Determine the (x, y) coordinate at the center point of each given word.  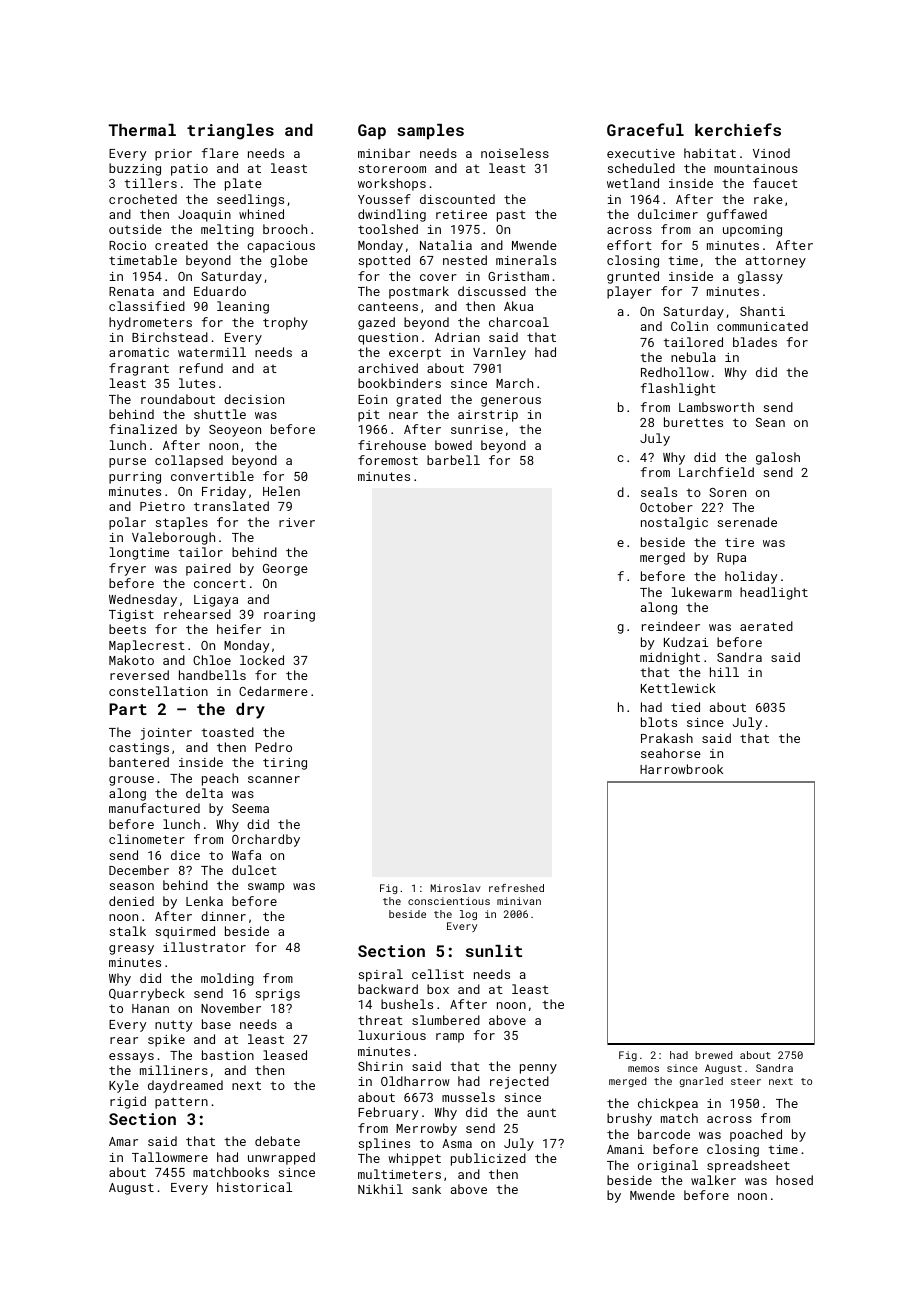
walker (713, 1180)
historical (254, 1187)
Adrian (457, 337)
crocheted (143, 199)
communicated (762, 326)
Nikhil (380, 1189)
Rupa (731, 559)
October (666, 507)
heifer (239, 629)
